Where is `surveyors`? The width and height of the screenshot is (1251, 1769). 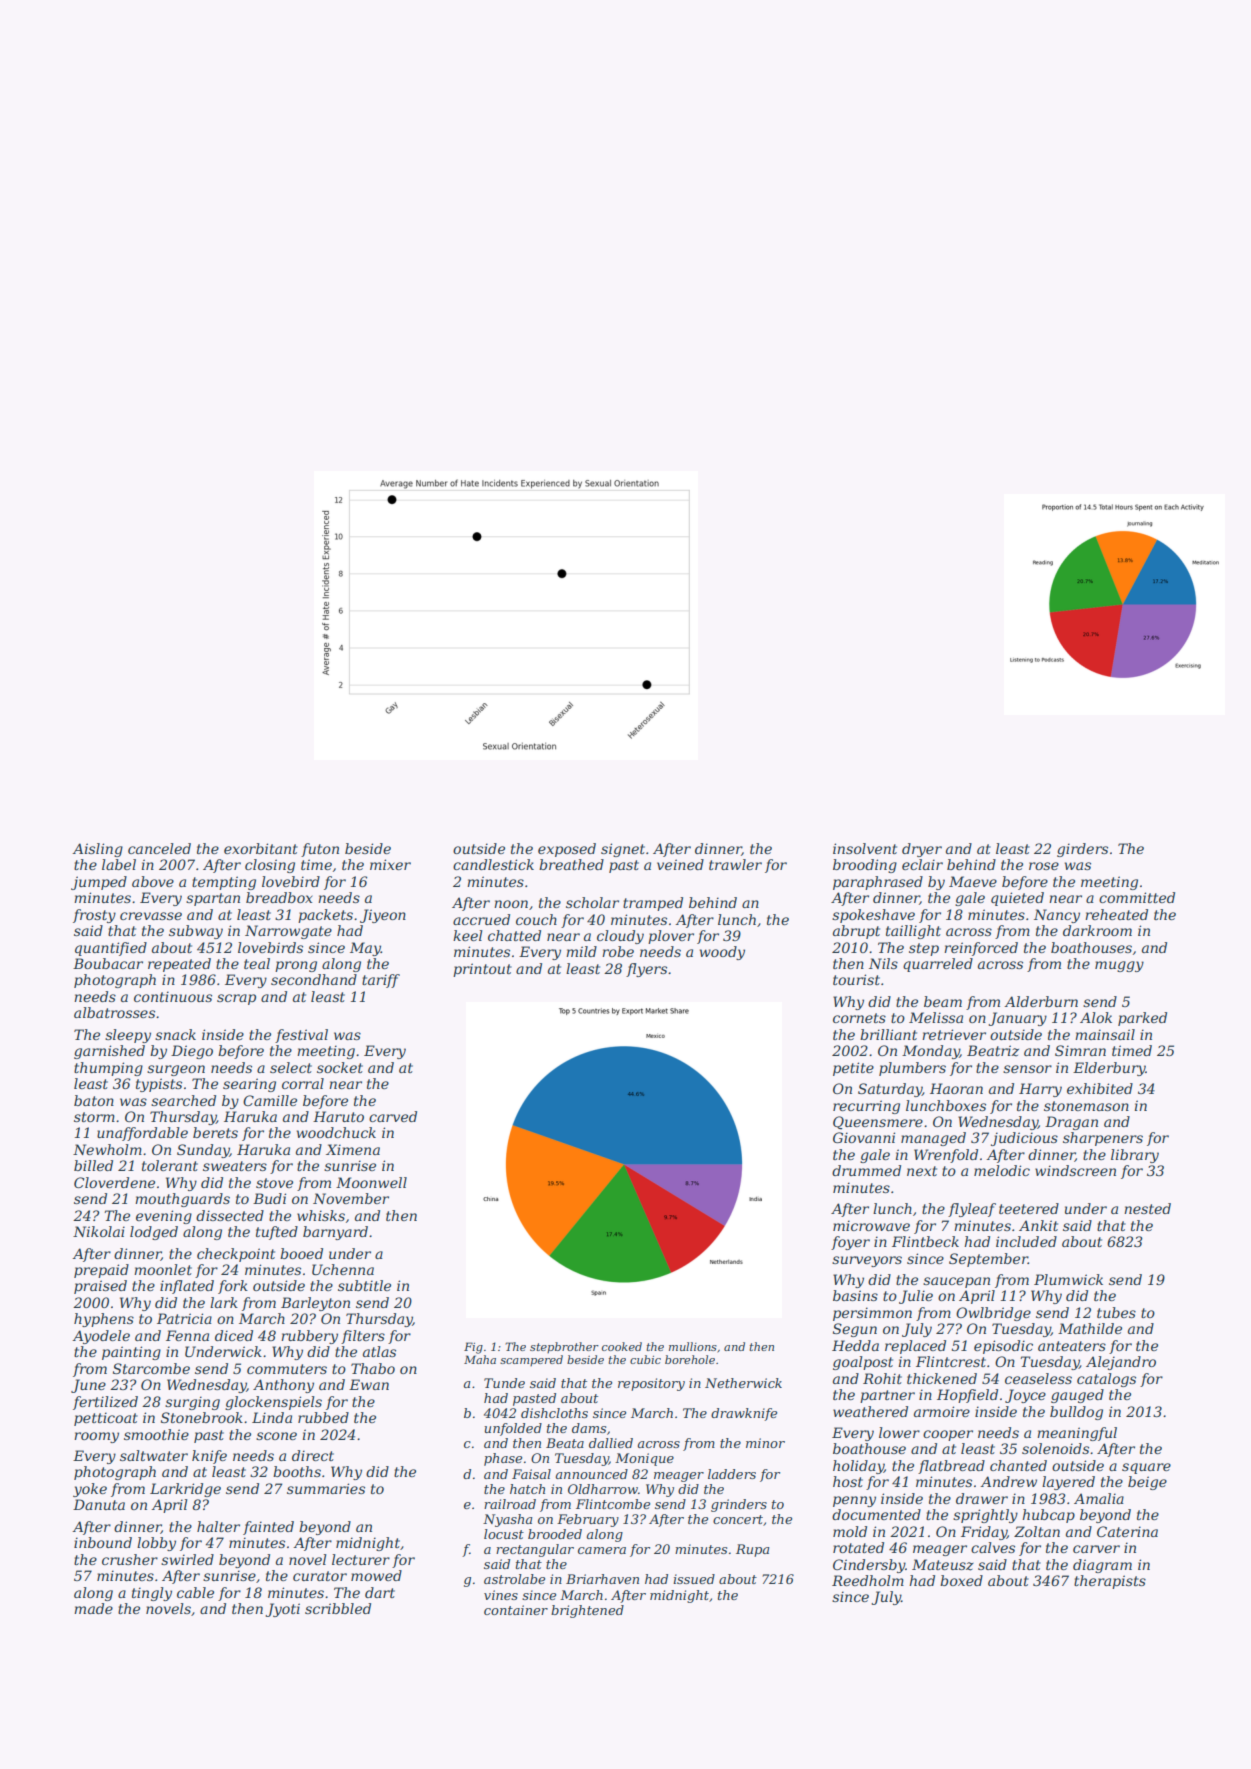 surveyors is located at coordinates (867, 1261).
